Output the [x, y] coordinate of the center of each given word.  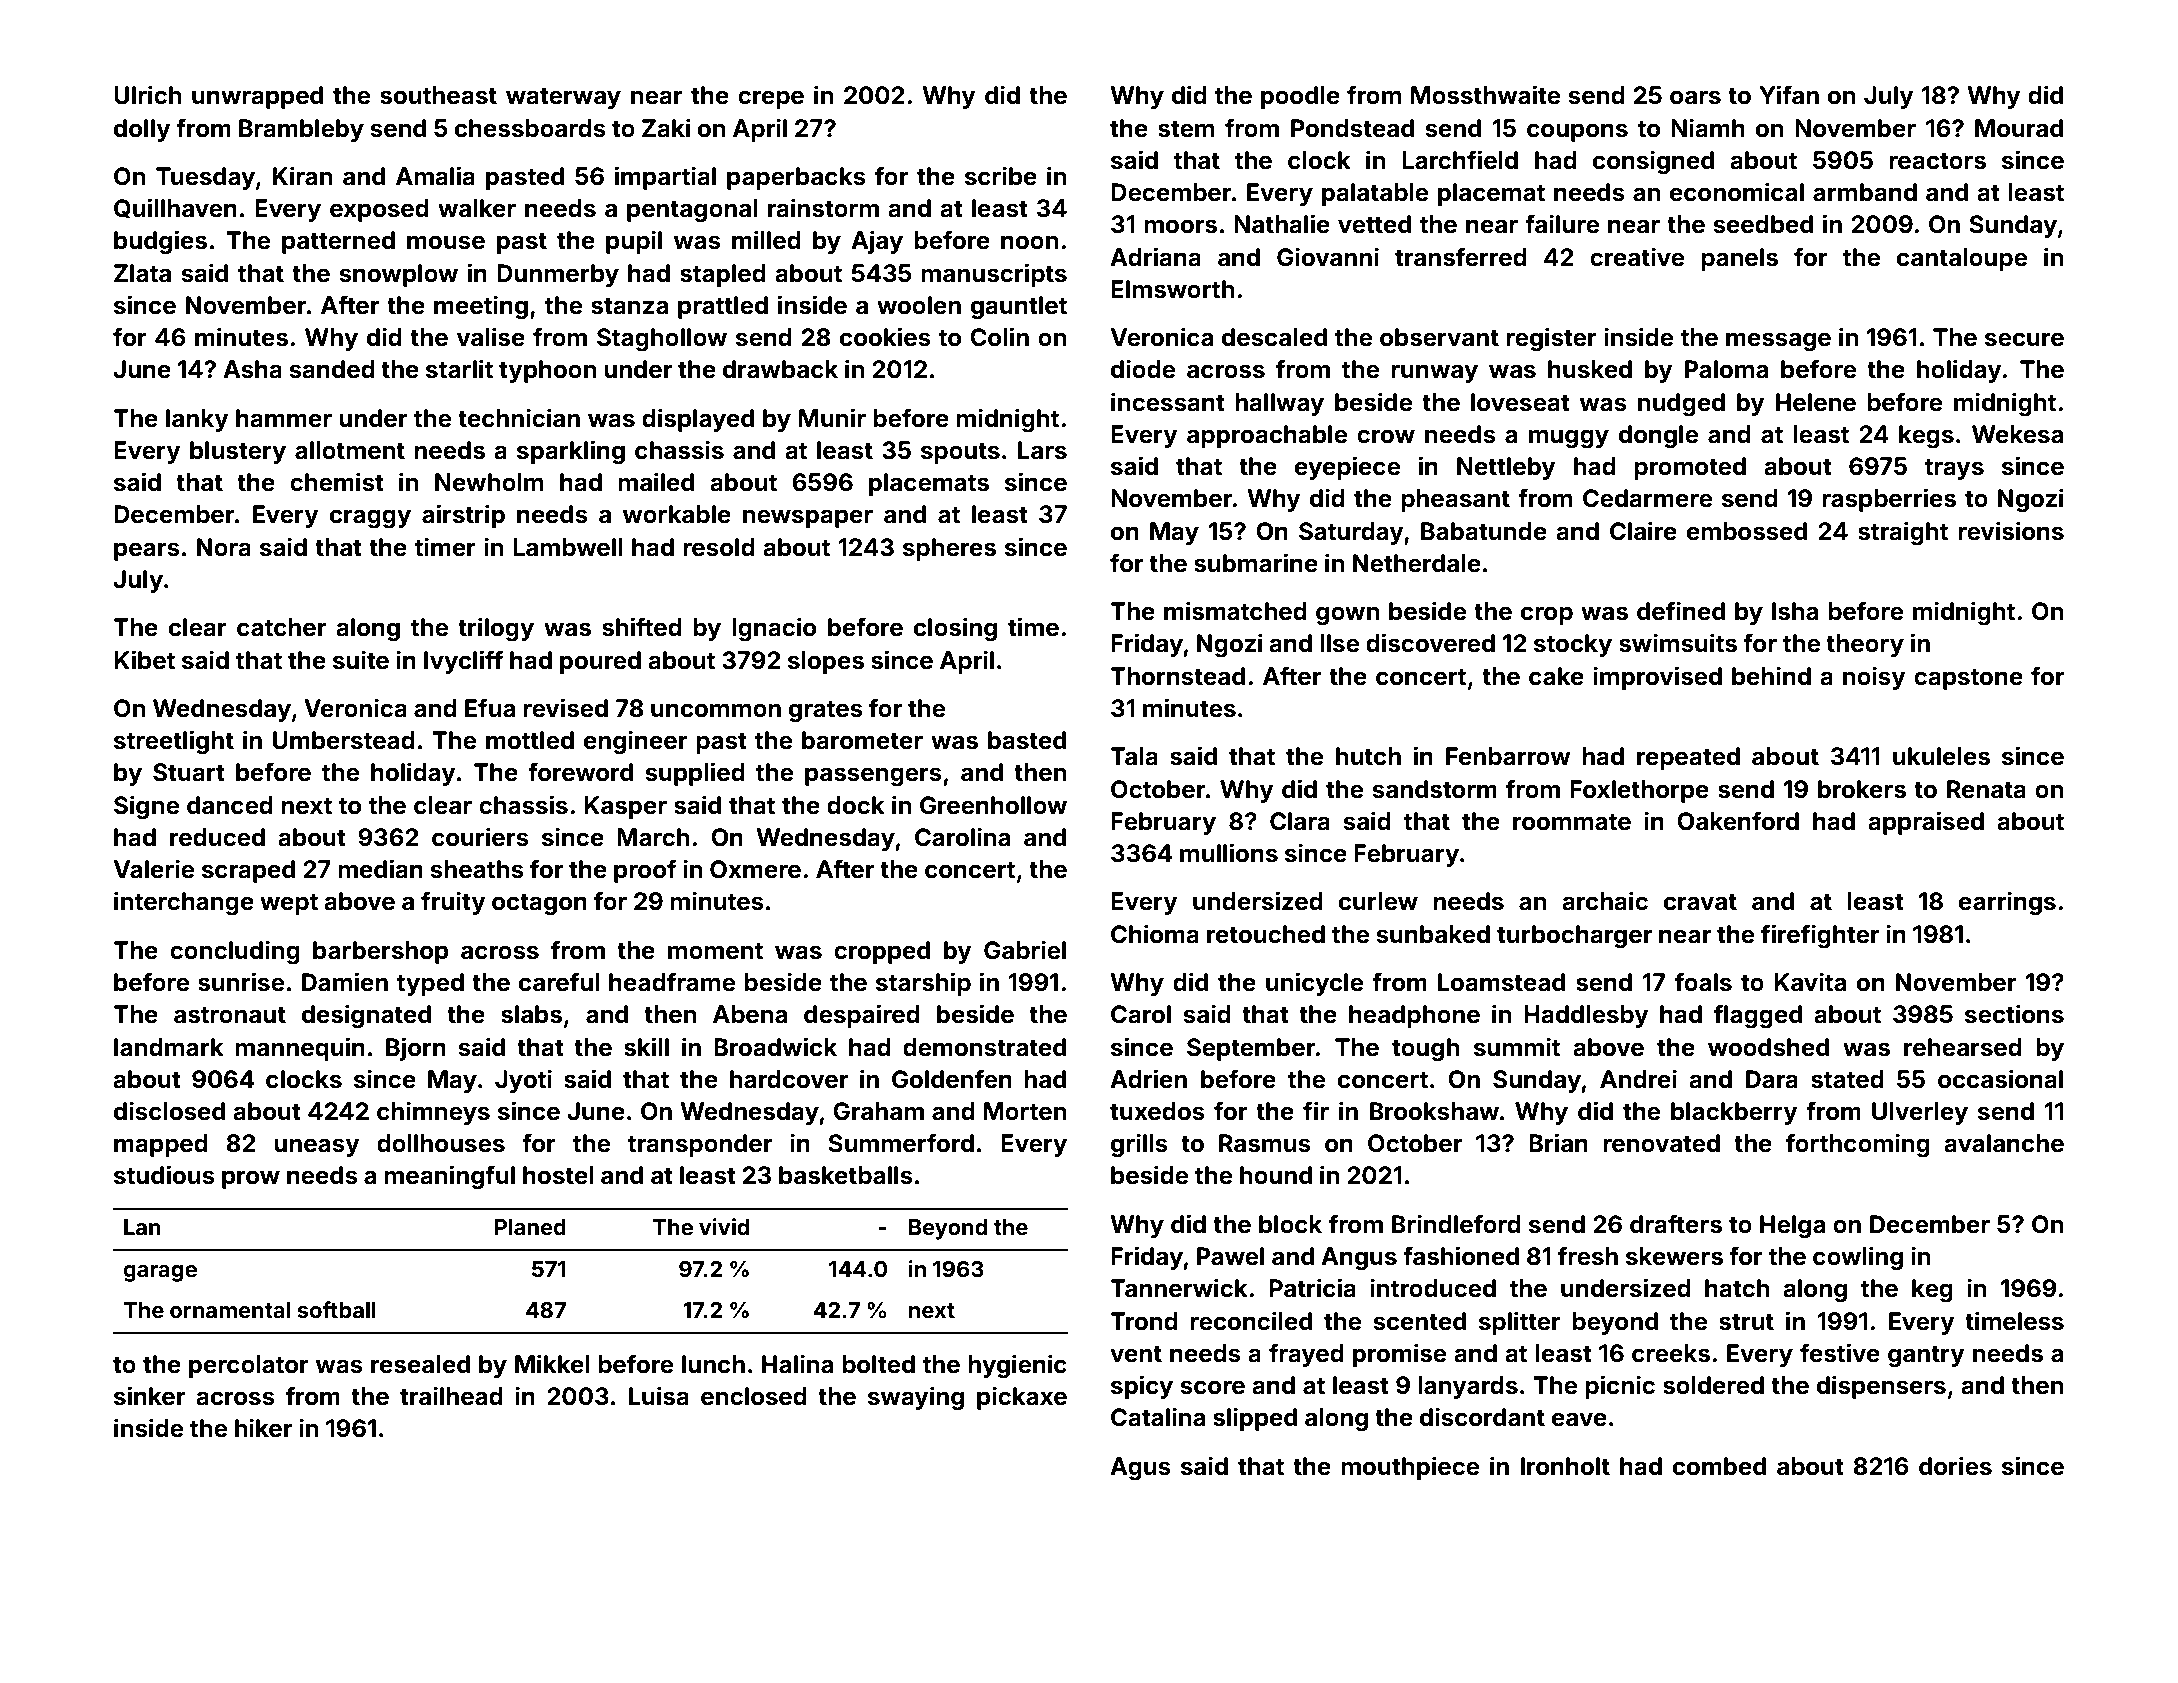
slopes [826, 662]
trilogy [496, 629]
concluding [235, 952]
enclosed [754, 1396]
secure [2024, 339]
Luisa [659, 1396]
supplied [695, 774]
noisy [1874, 678]
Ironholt [1565, 1466]
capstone [1968, 679]
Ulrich [147, 95]
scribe [1001, 176]
